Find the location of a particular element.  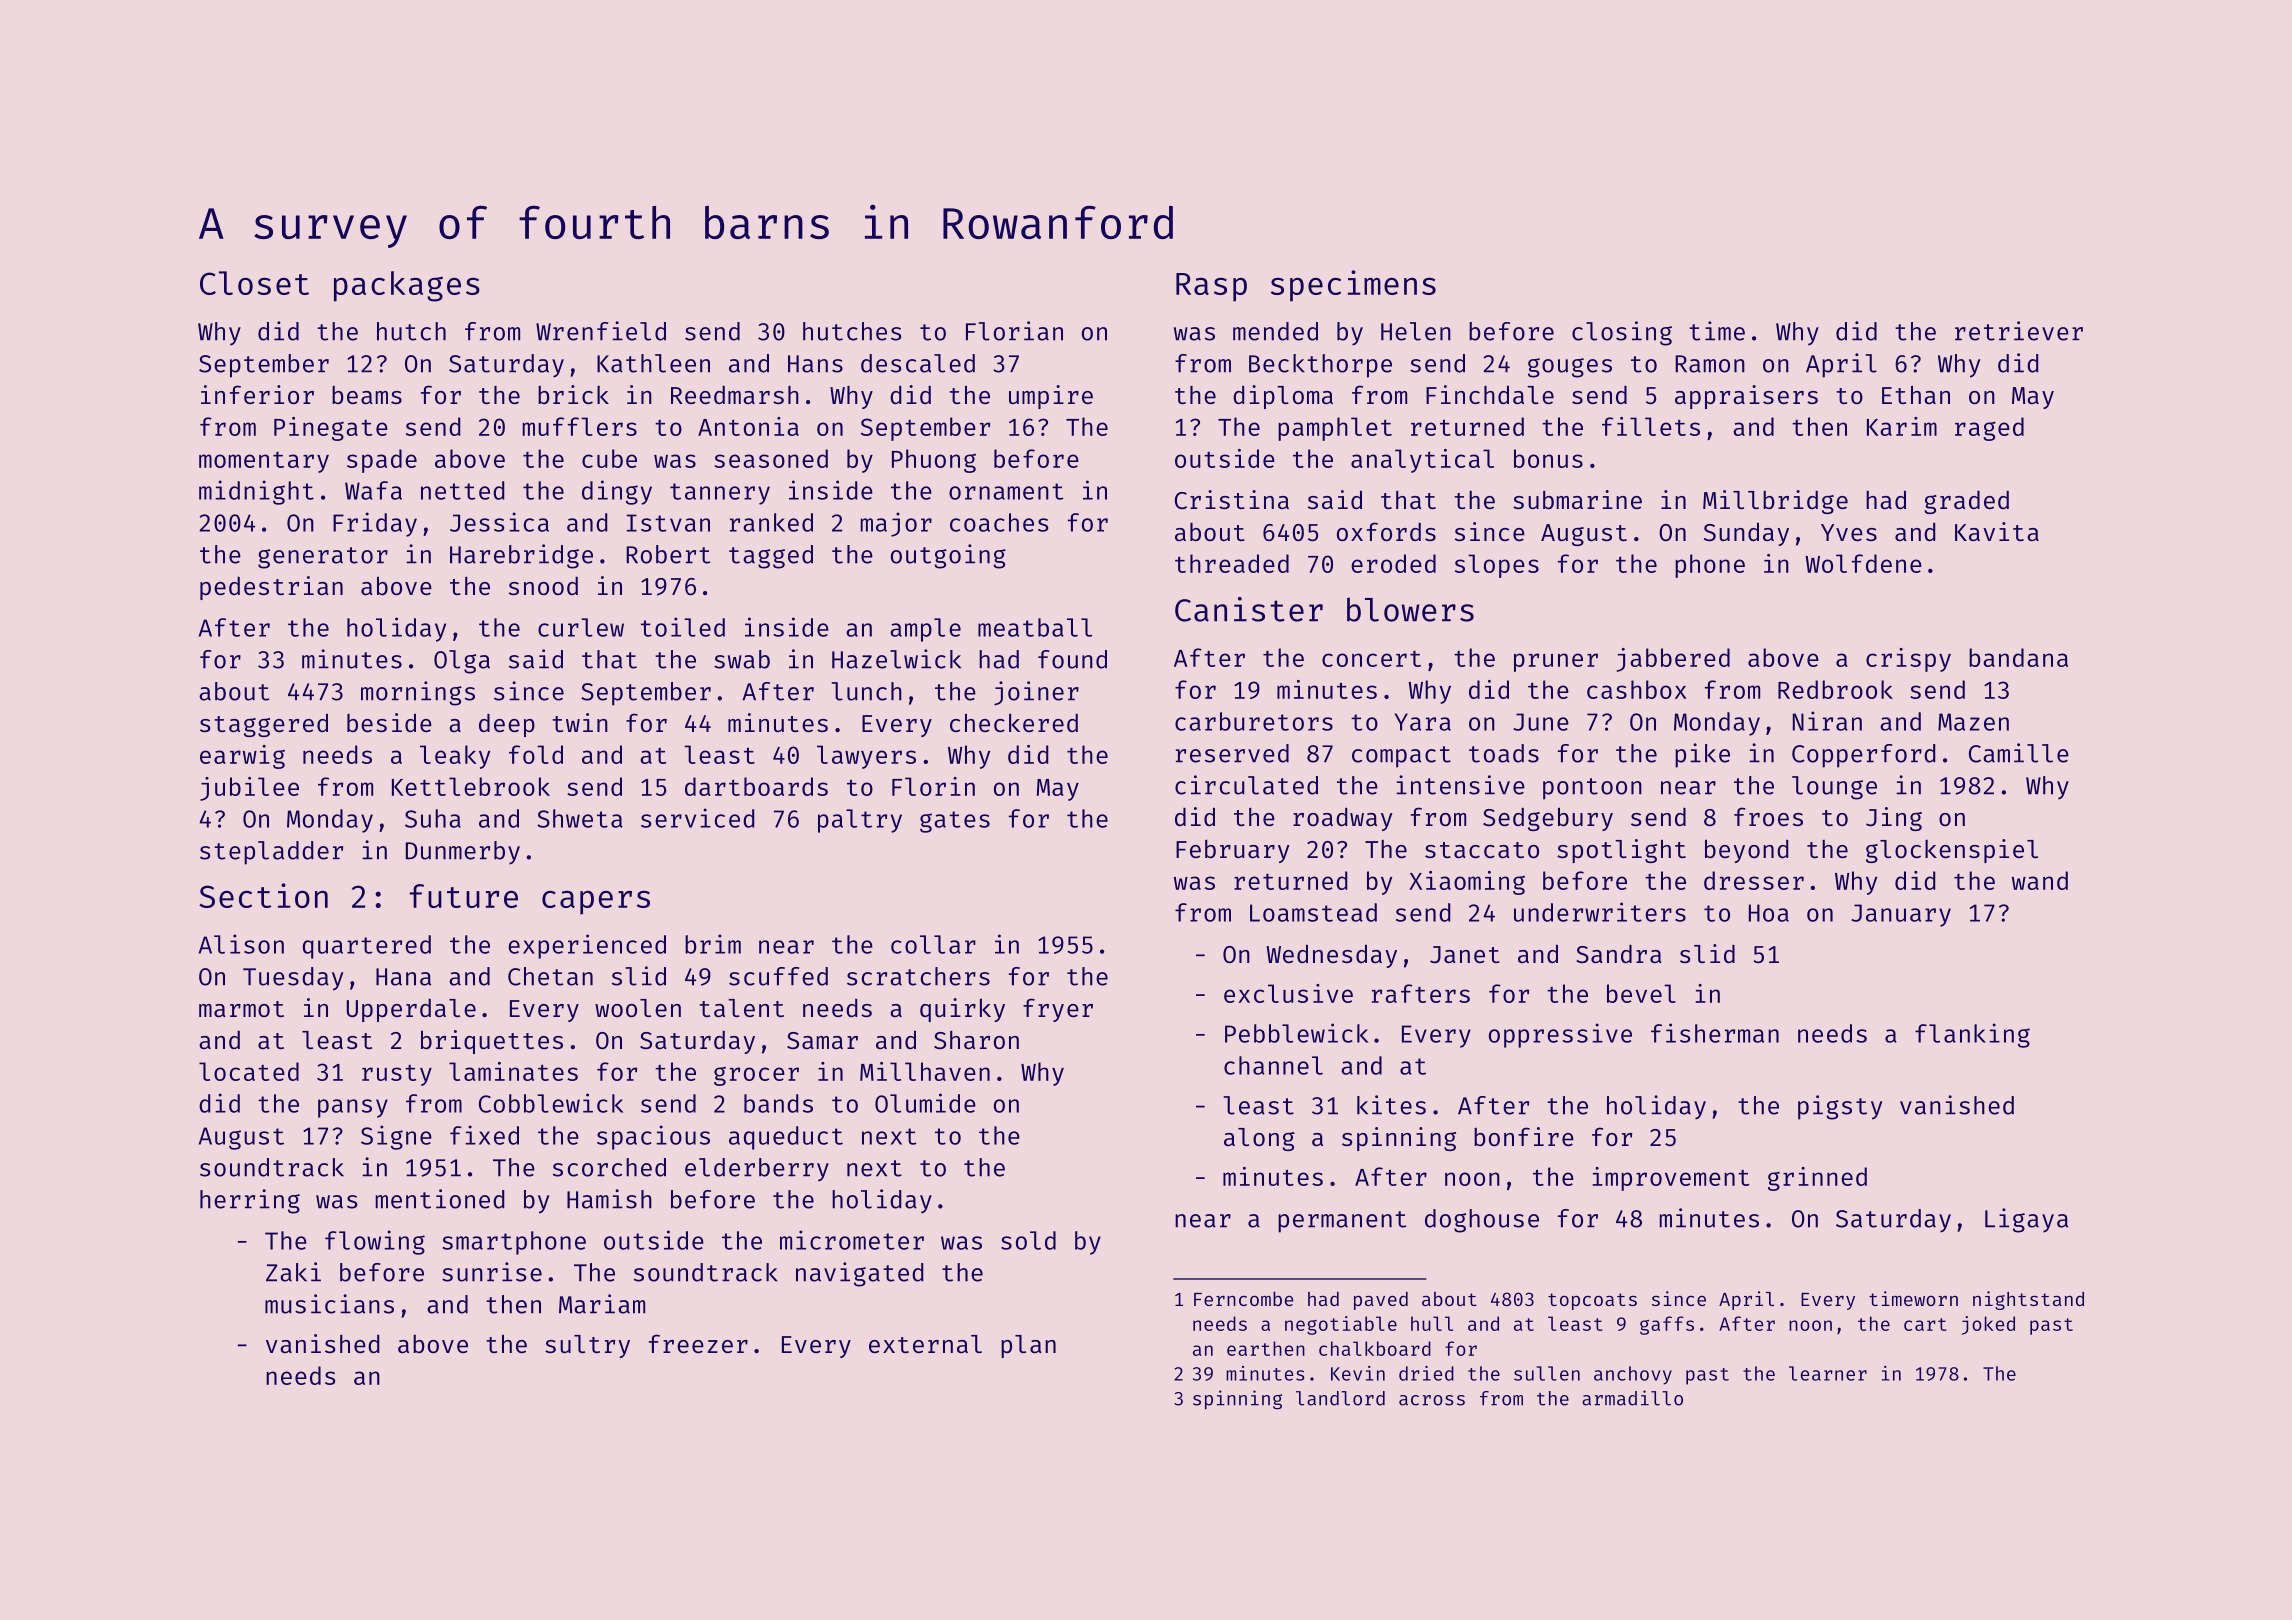

located is located at coordinates (249, 1071).
